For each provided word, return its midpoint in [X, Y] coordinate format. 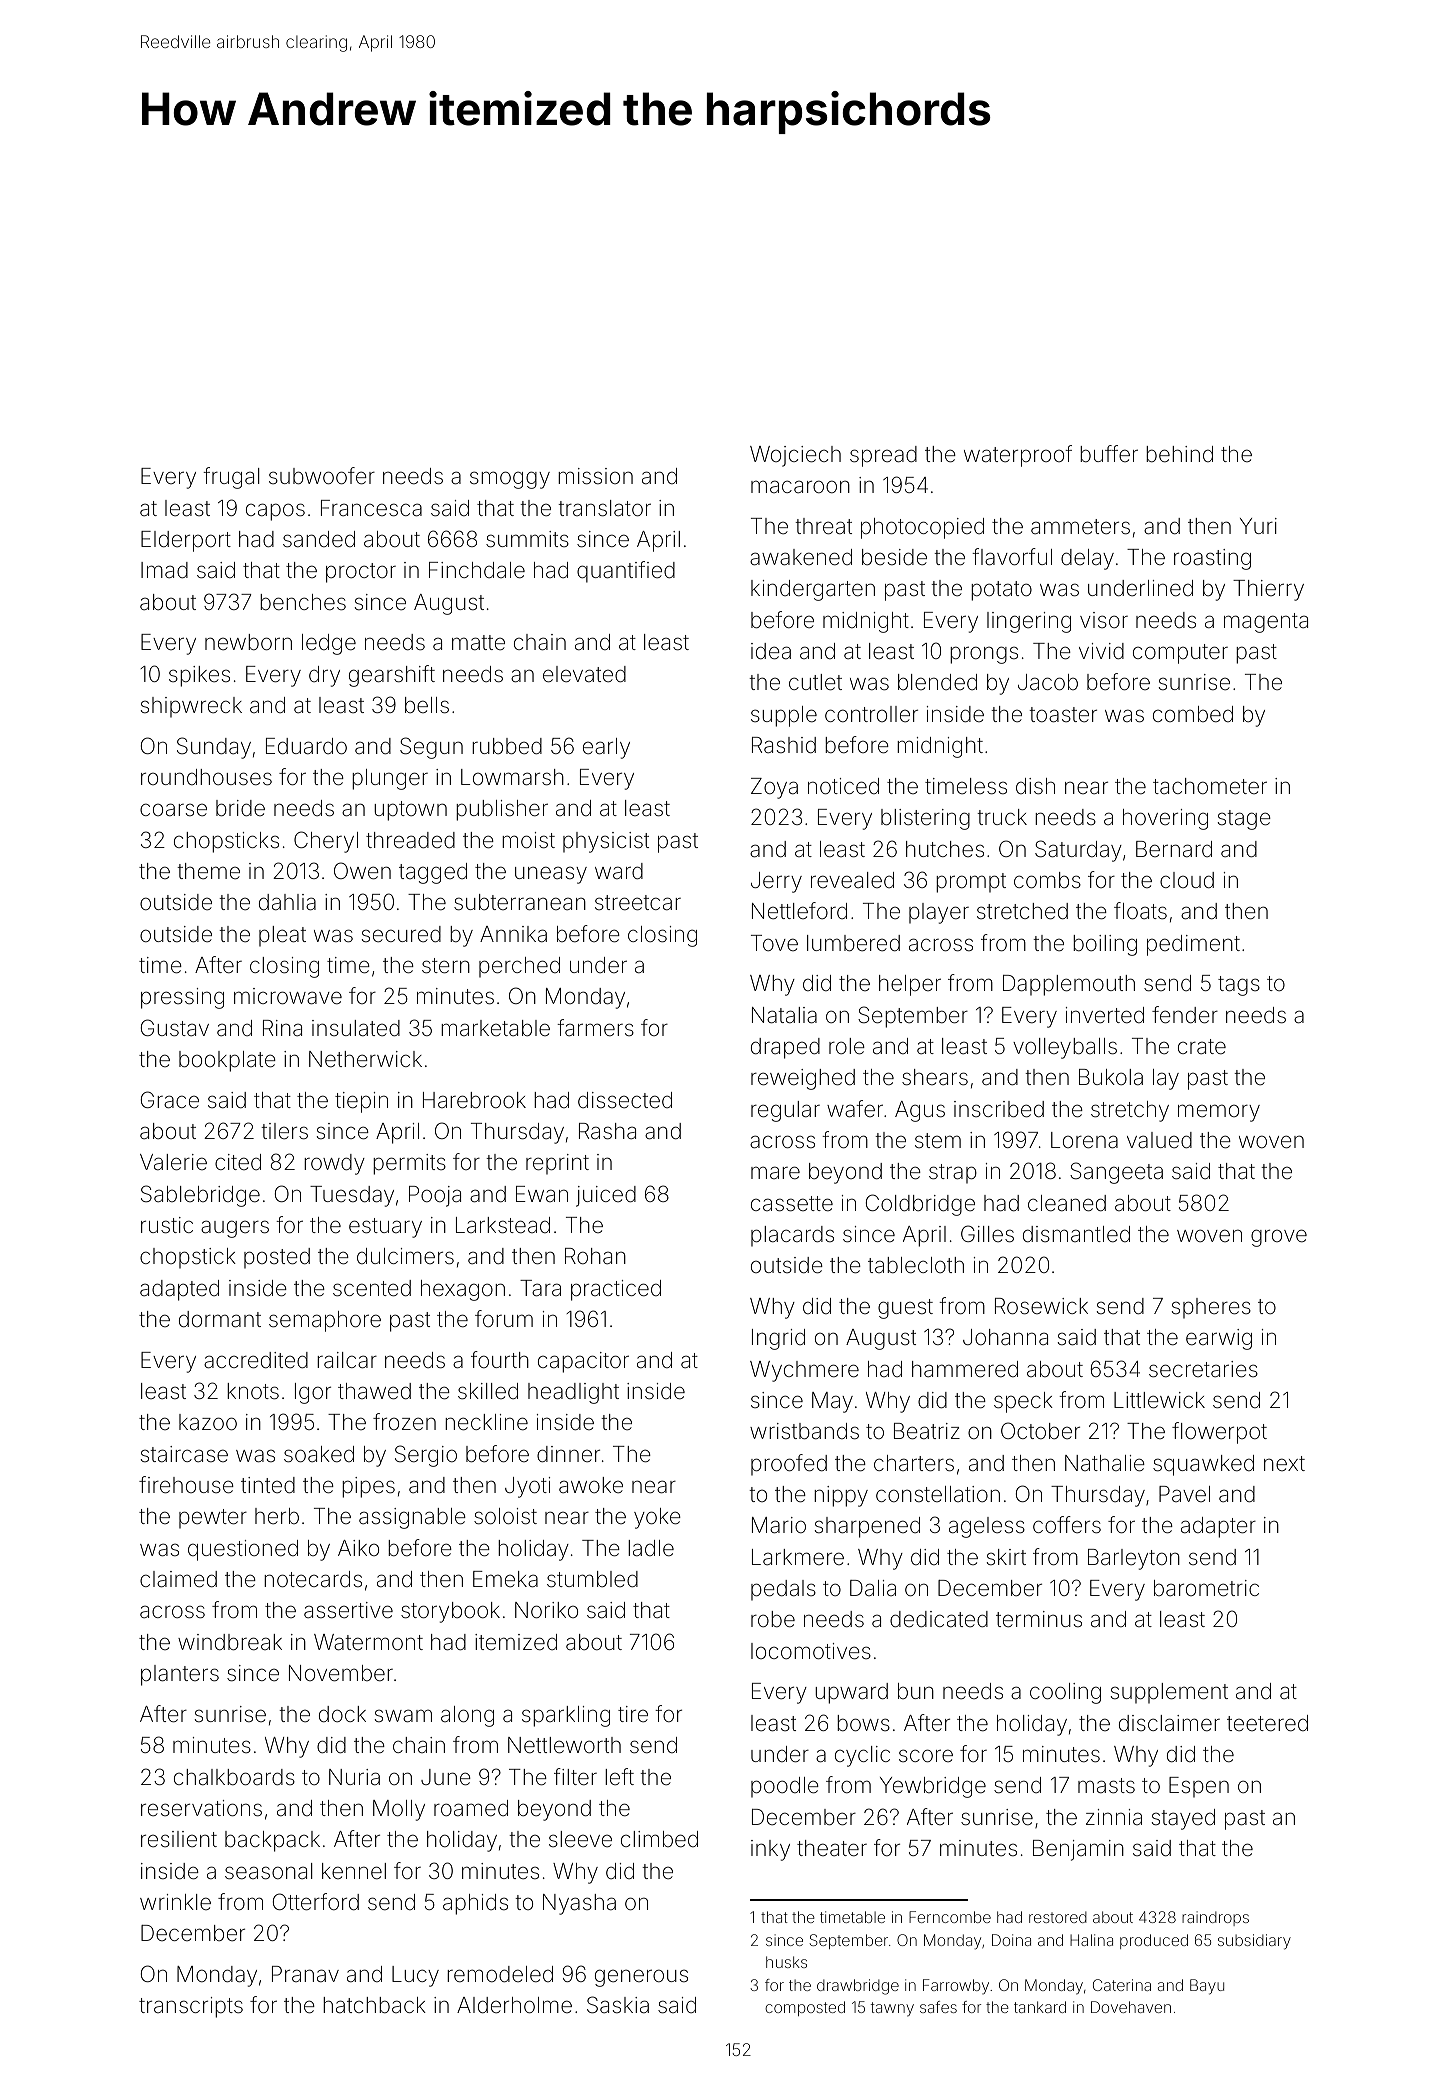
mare [775, 1173]
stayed [1183, 1819]
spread [883, 456]
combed [1193, 714]
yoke [657, 1518]
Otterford [316, 1902]
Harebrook [474, 1100]
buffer [1109, 453]
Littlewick [1159, 1400]
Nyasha [579, 1904]
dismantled [1076, 1234]
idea [771, 651]
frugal [231, 478]
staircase [184, 1454]
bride [240, 808]
